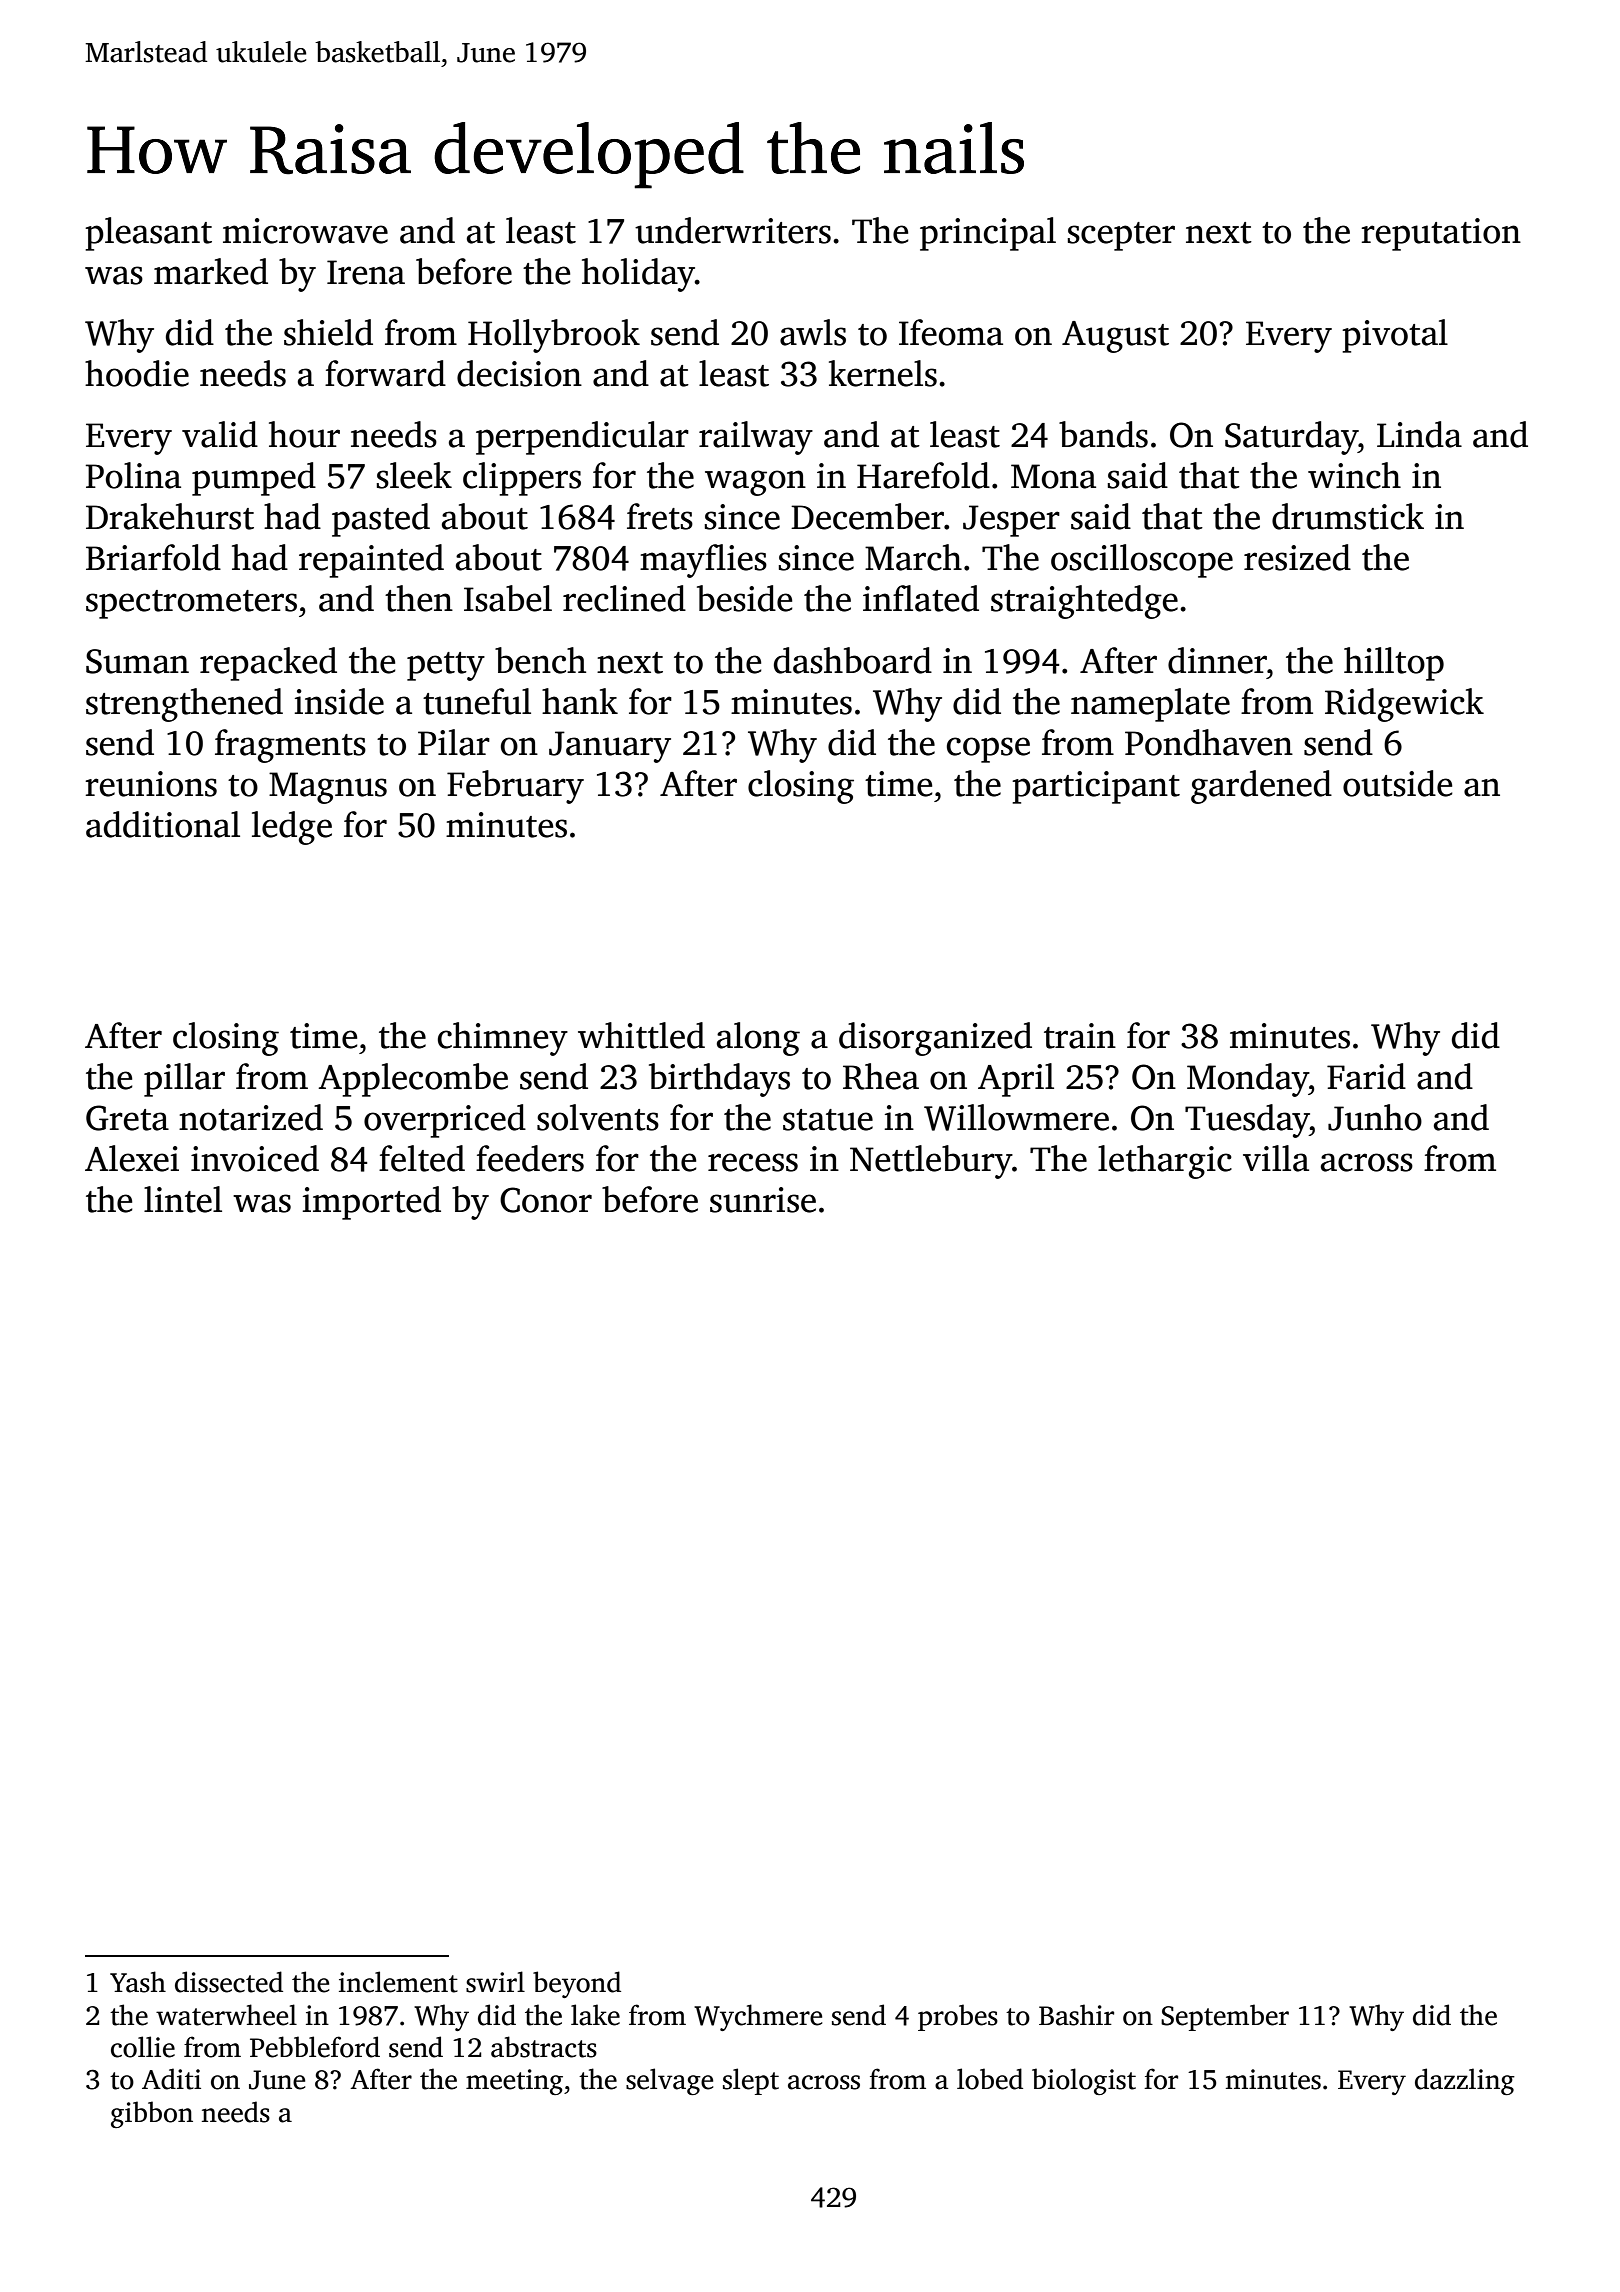 The height and width of the image is (2292, 1620). What do you see at coordinates (1150, 705) in the image?
I see `nameplate` at bounding box center [1150, 705].
